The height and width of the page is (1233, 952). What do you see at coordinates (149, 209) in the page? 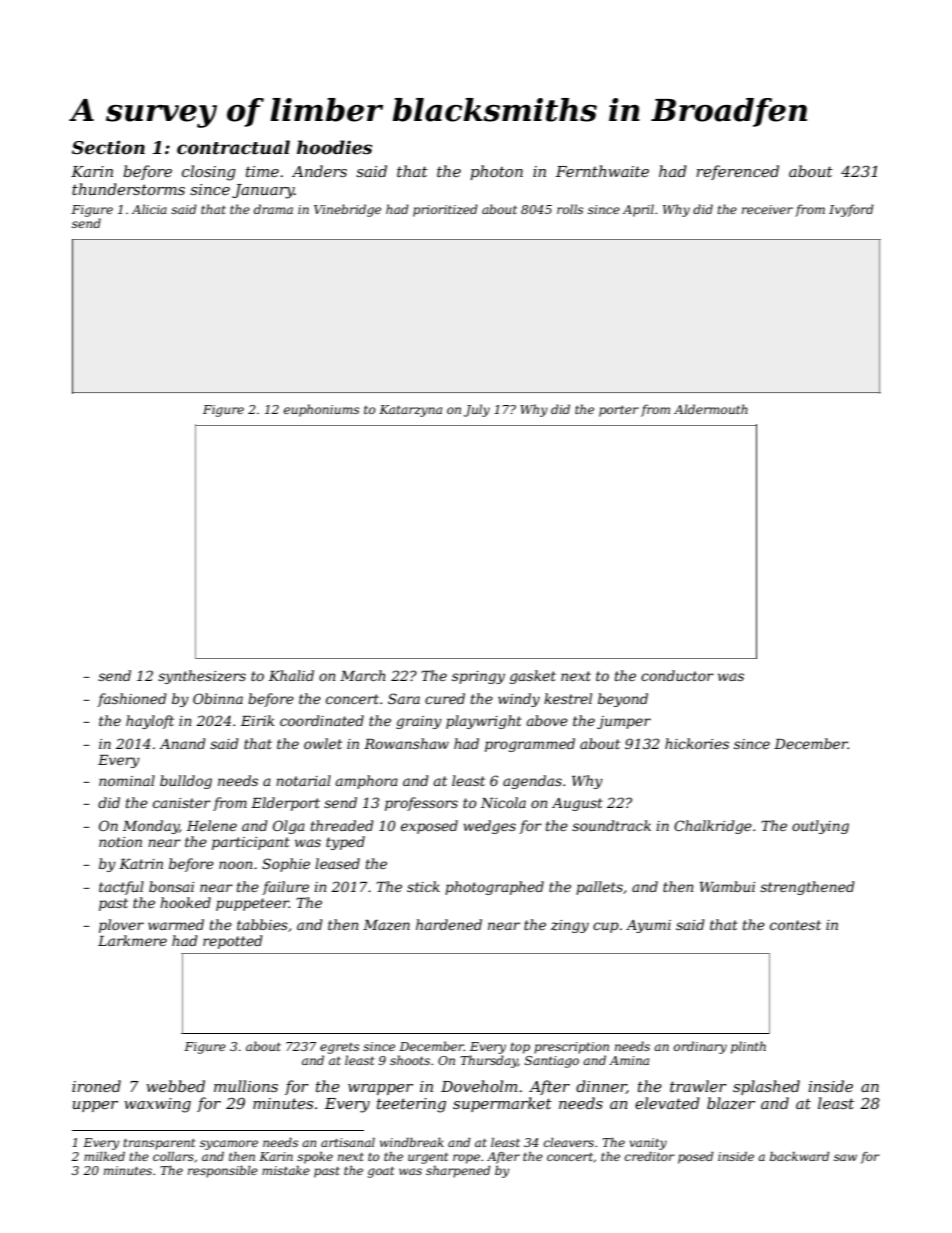
I see `Alicia` at bounding box center [149, 209].
